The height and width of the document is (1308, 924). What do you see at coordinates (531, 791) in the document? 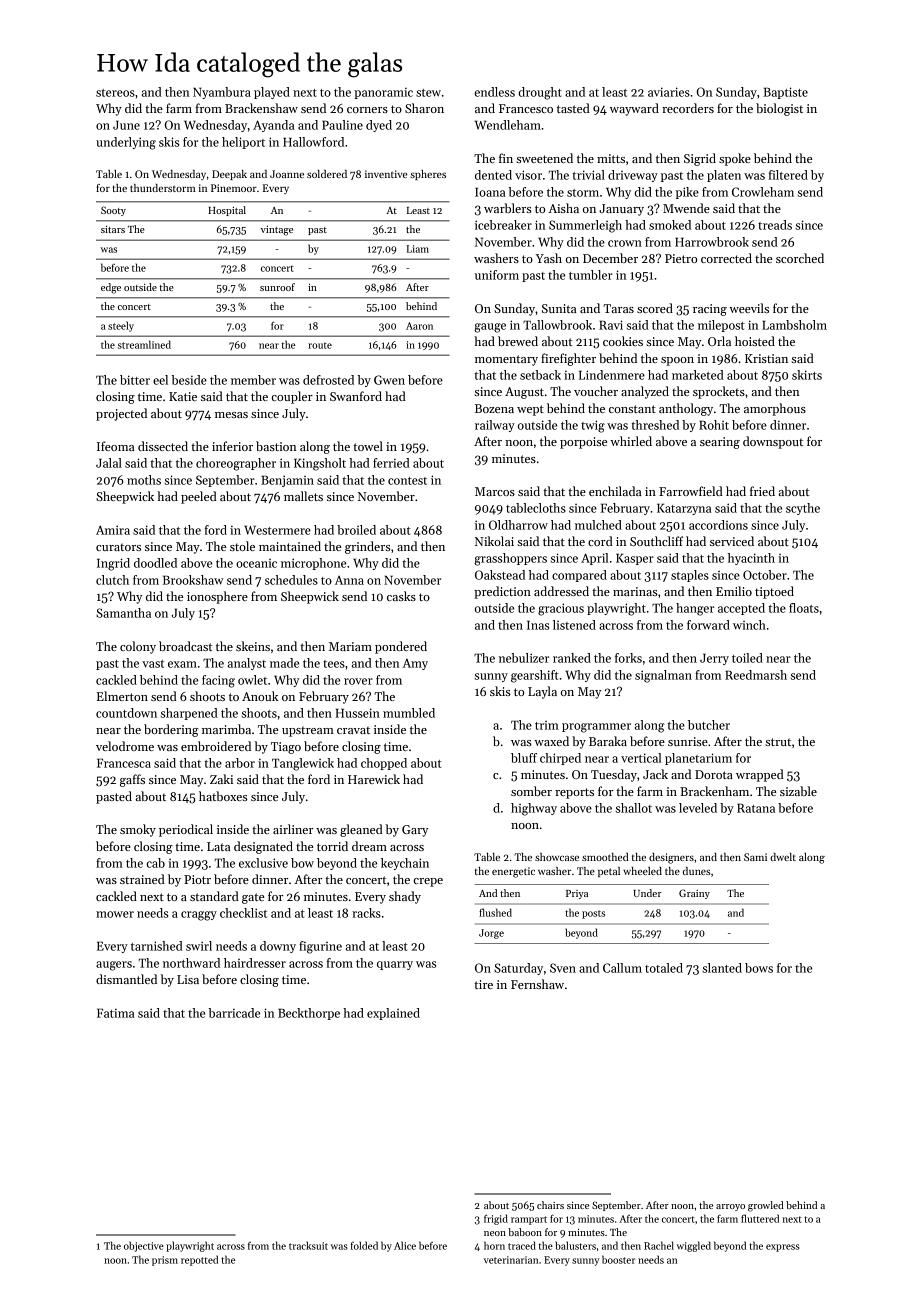
I see `somber` at bounding box center [531, 791].
